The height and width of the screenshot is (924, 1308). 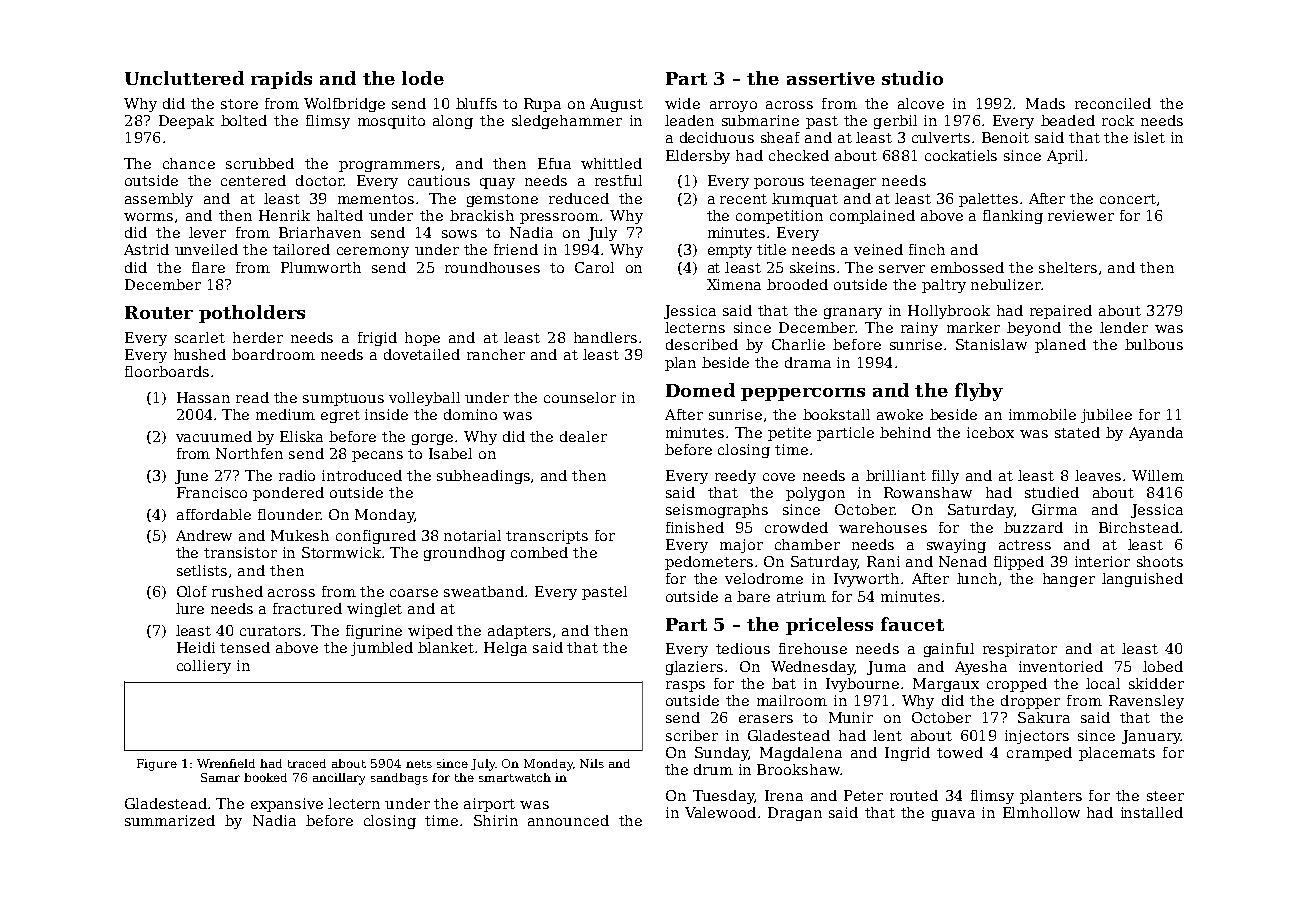 What do you see at coordinates (382, 649) in the screenshot?
I see `jumbled` at bounding box center [382, 649].
